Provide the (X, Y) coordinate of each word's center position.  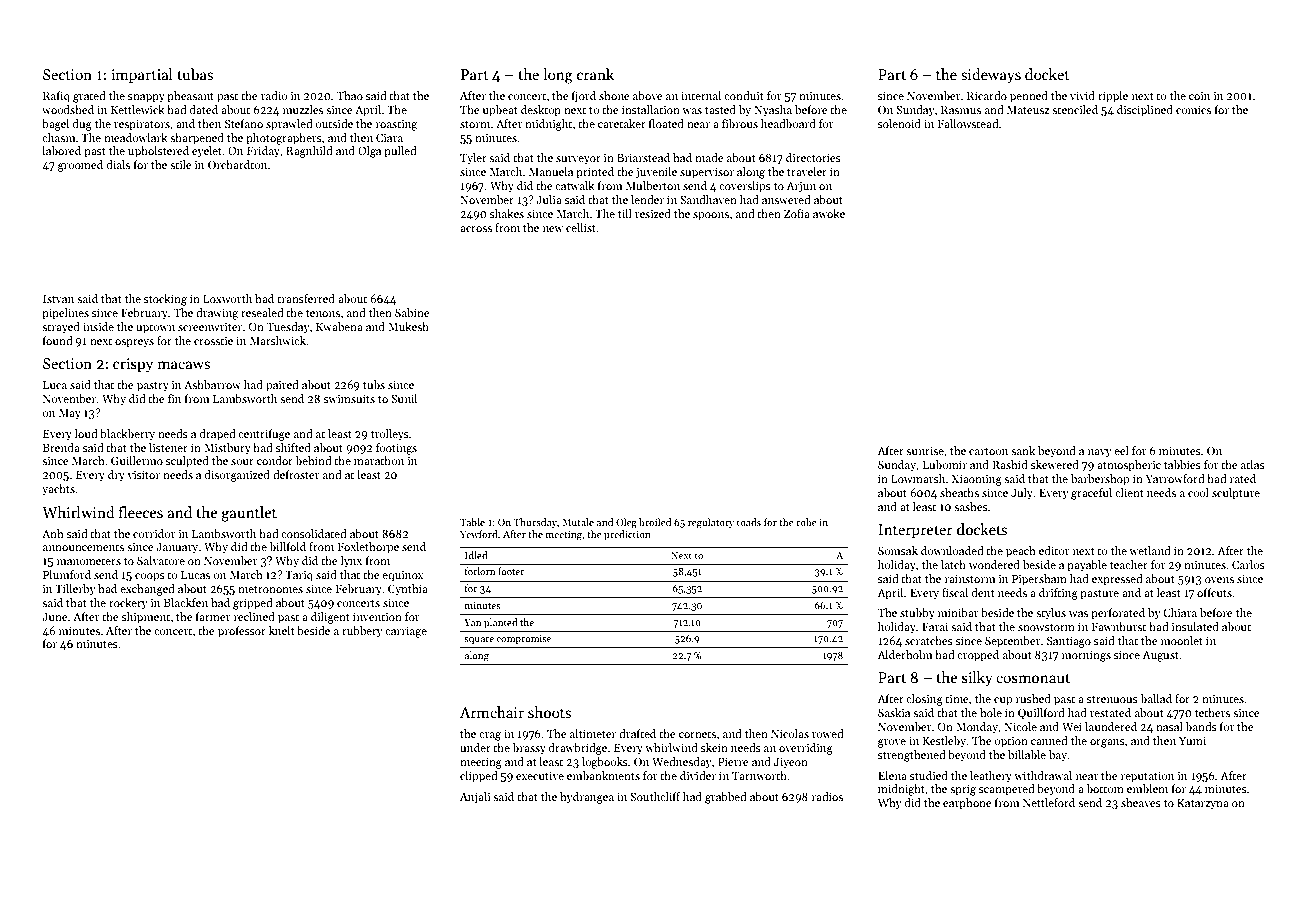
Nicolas (790, 733)
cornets (697, 734)
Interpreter (915, 531)
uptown (155, 329)
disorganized (237, 476)
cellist (581, 227)
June (55, 617)
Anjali (475, 798)
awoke (829, 213)
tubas (195, 74)
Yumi (1192, 741)
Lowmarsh (918, 478)
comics (1193, 109)
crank (595, 74)
